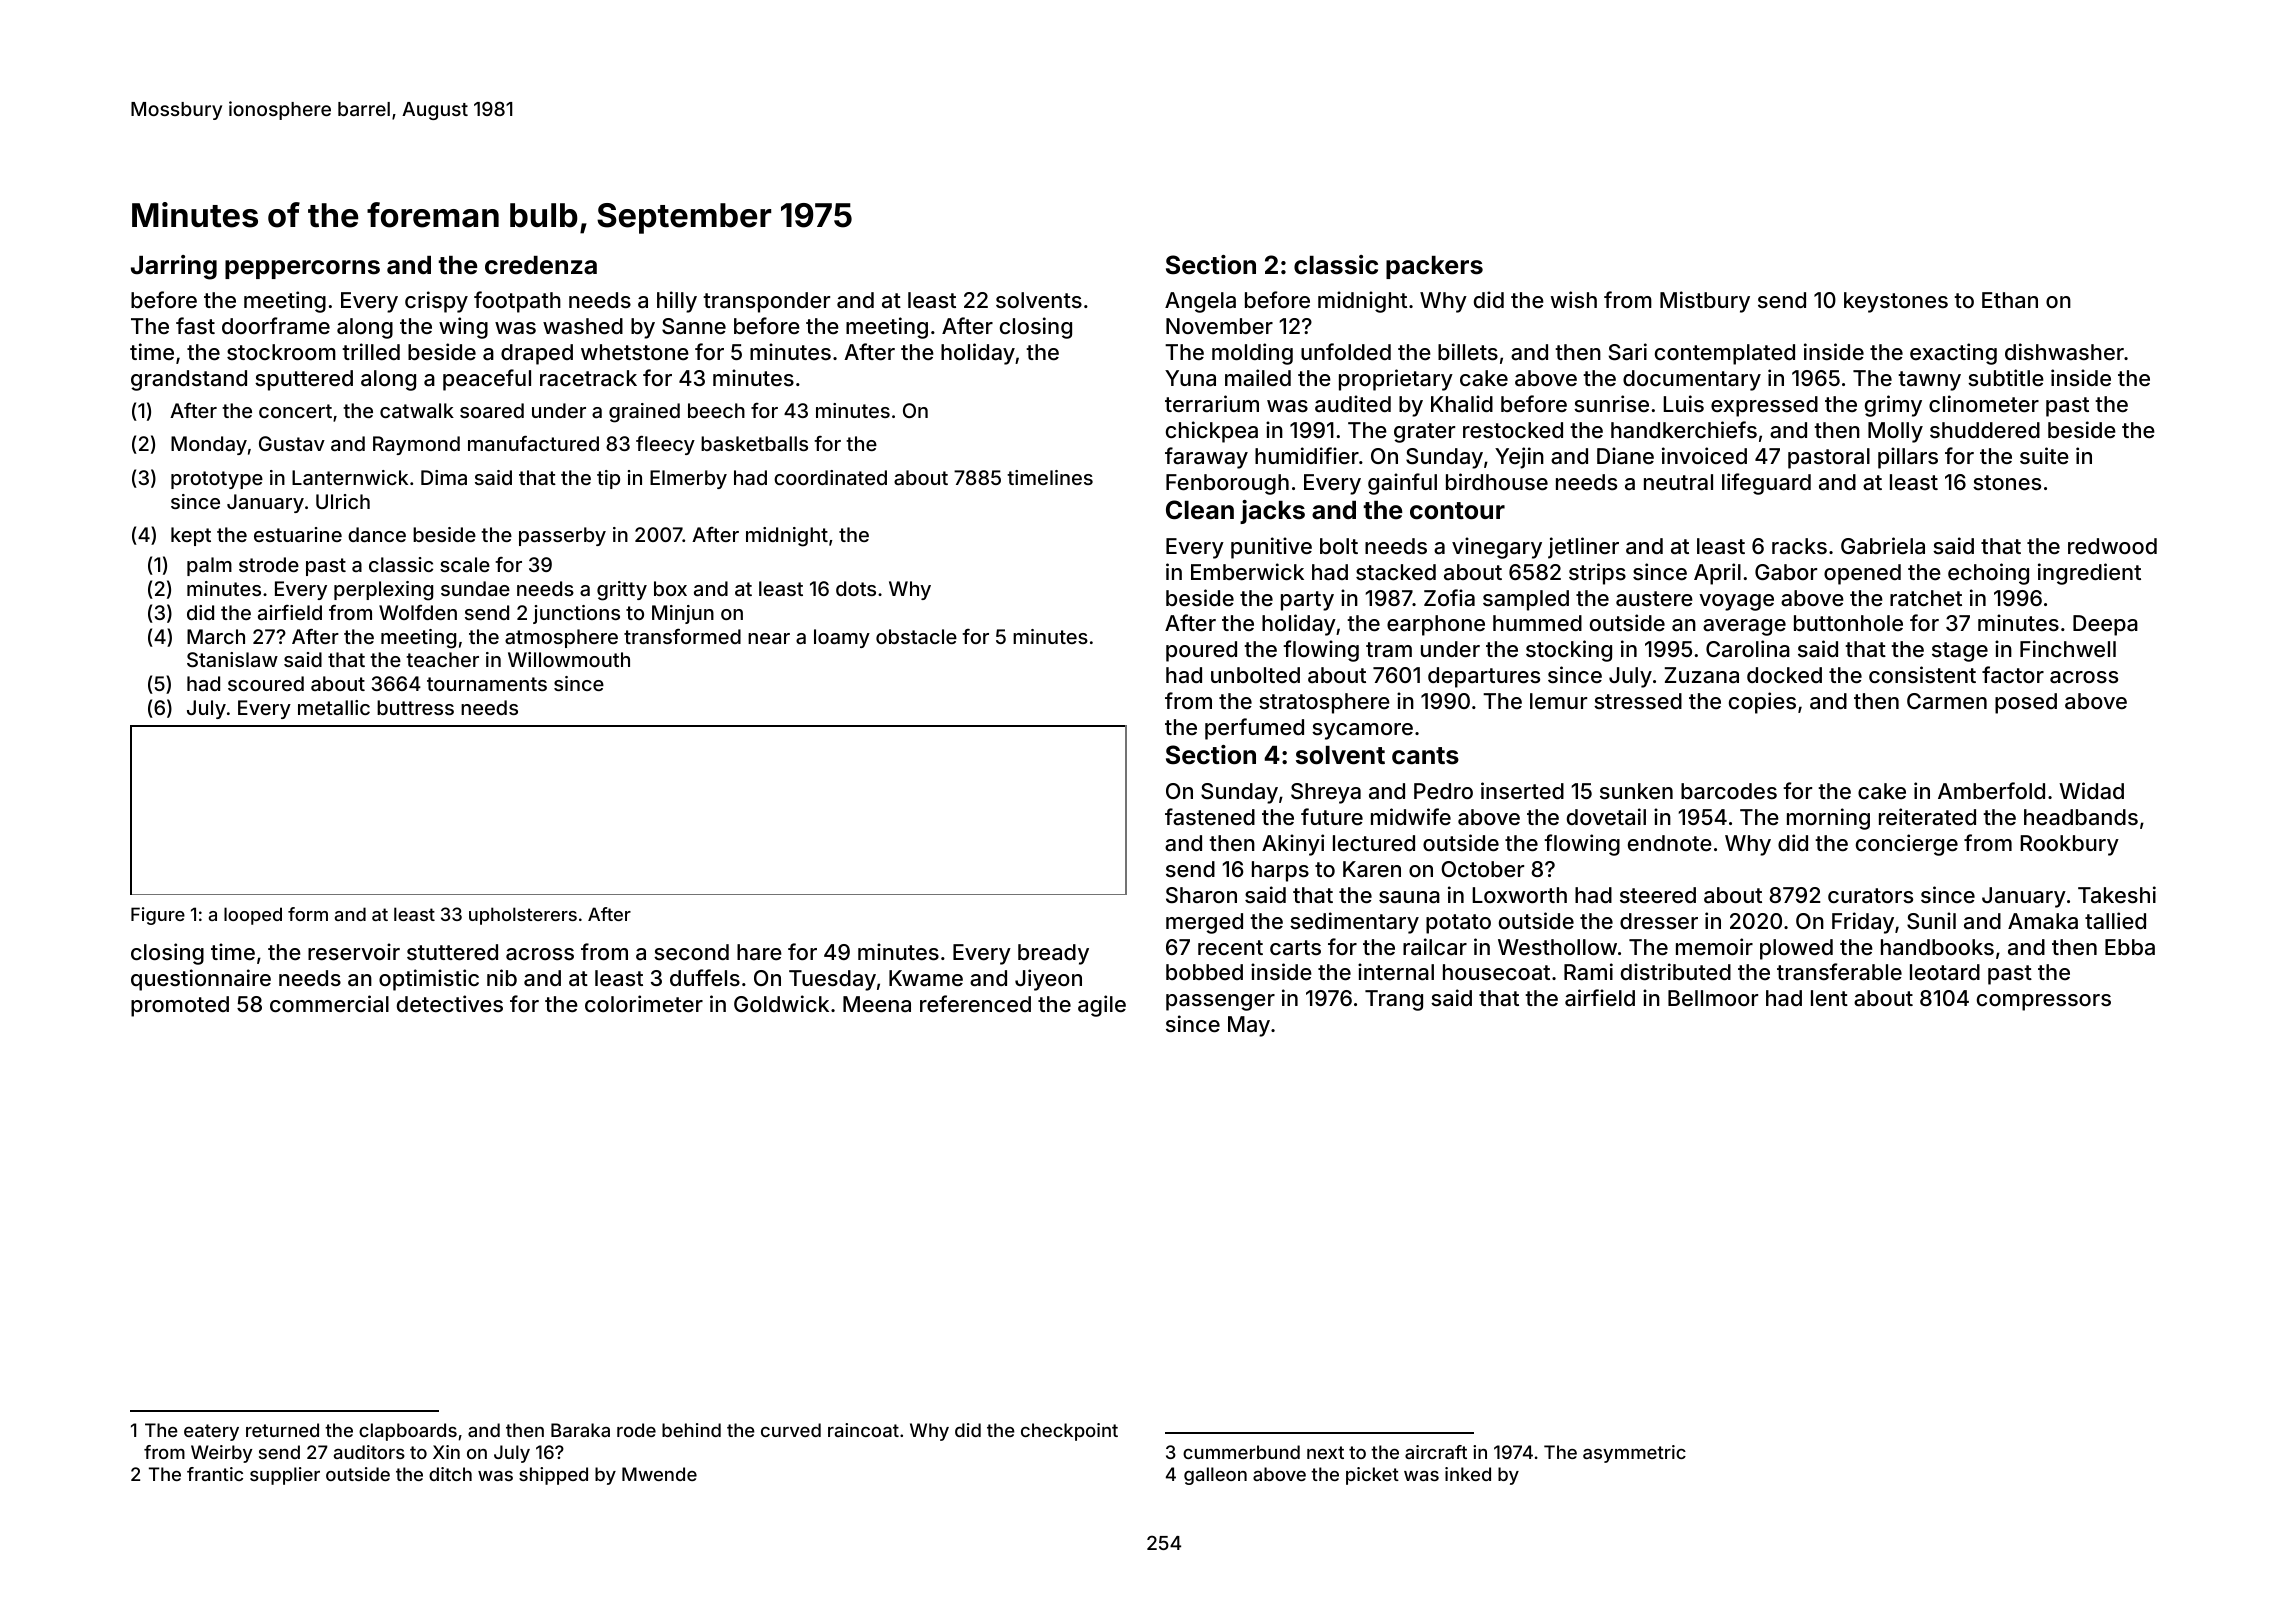 The height and width of the screenshot is (1620, 2292). What do you see at coordinates (2010, 300) in the screenshot?
I see `Ethan` at bounding box center [2010, 300].
